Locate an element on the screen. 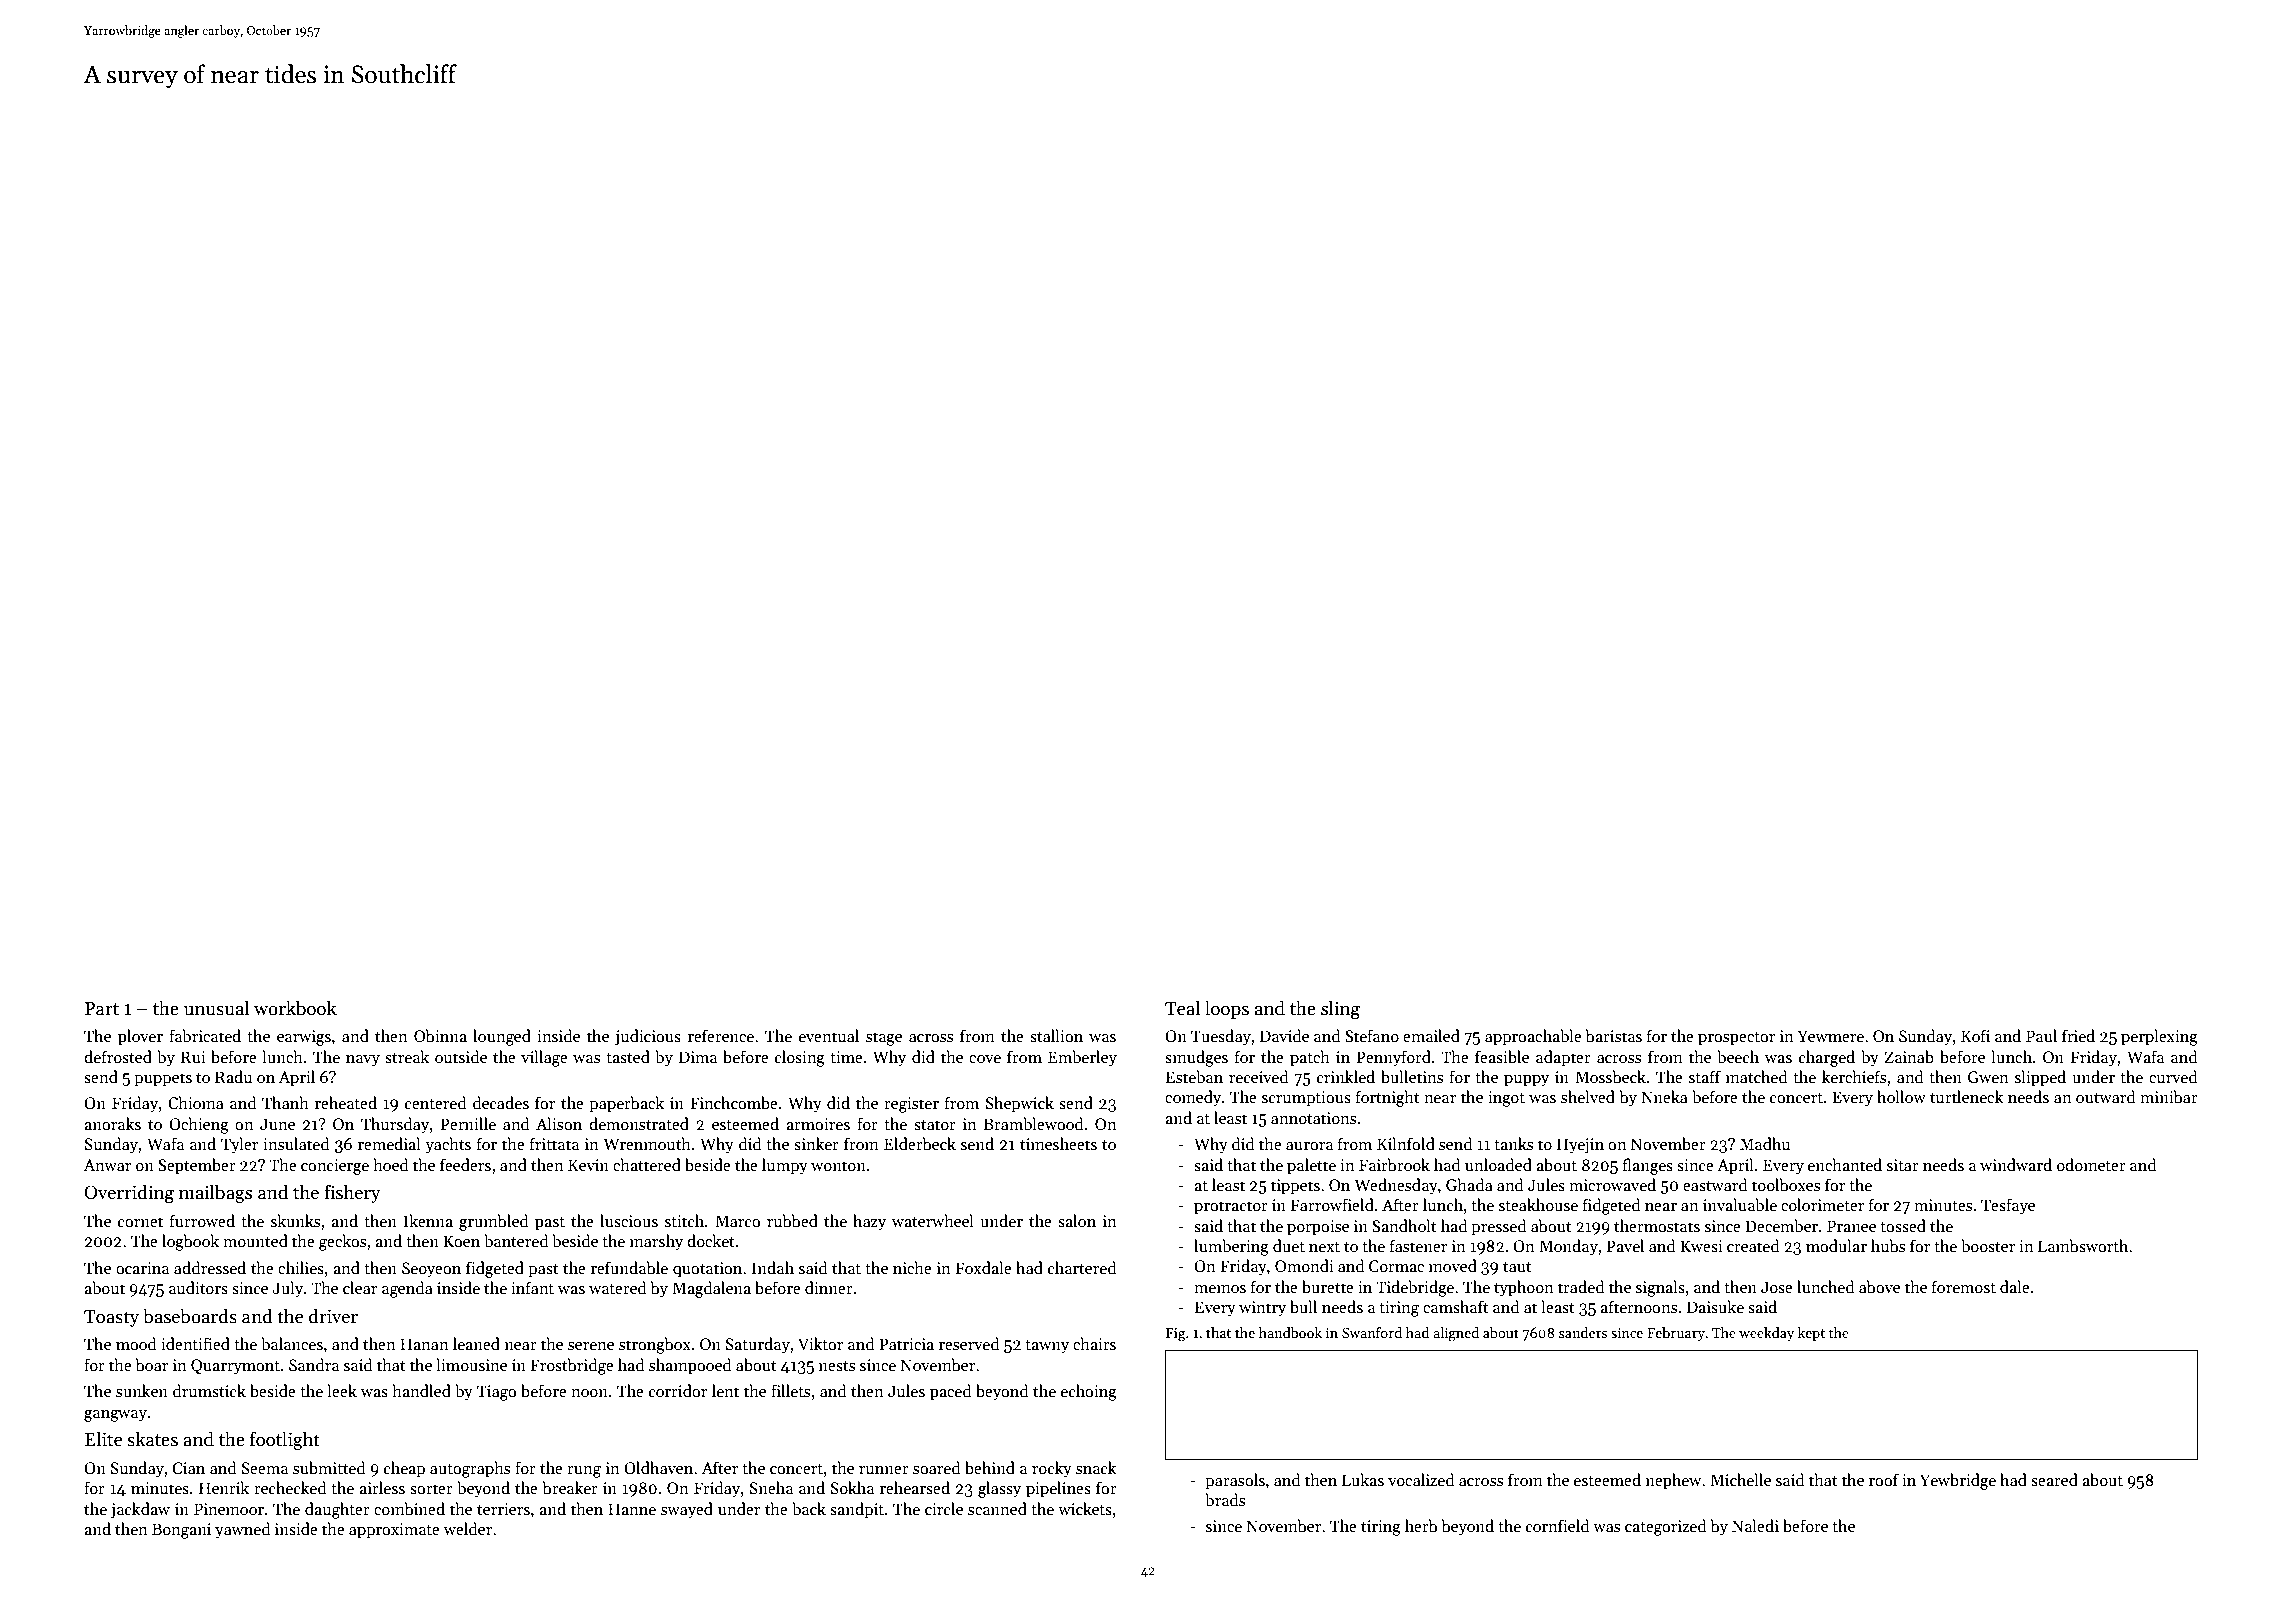  seared is located at coordinates (2054, 1480).
